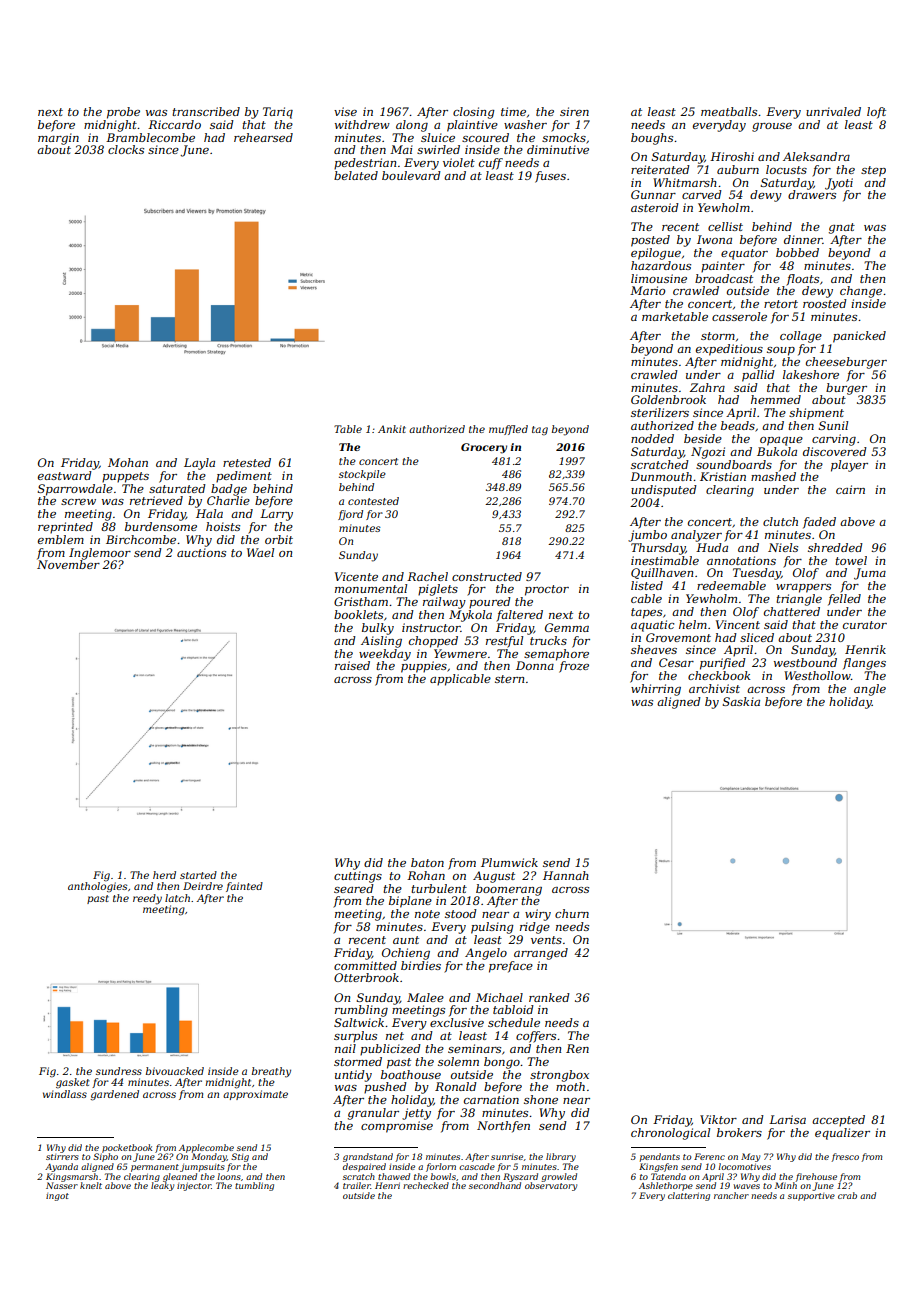 The image size is (924, 1308). What do you see at coordinates (356, 175) in the screenshot?
I see `belated` at bounding box center [356, 175].
